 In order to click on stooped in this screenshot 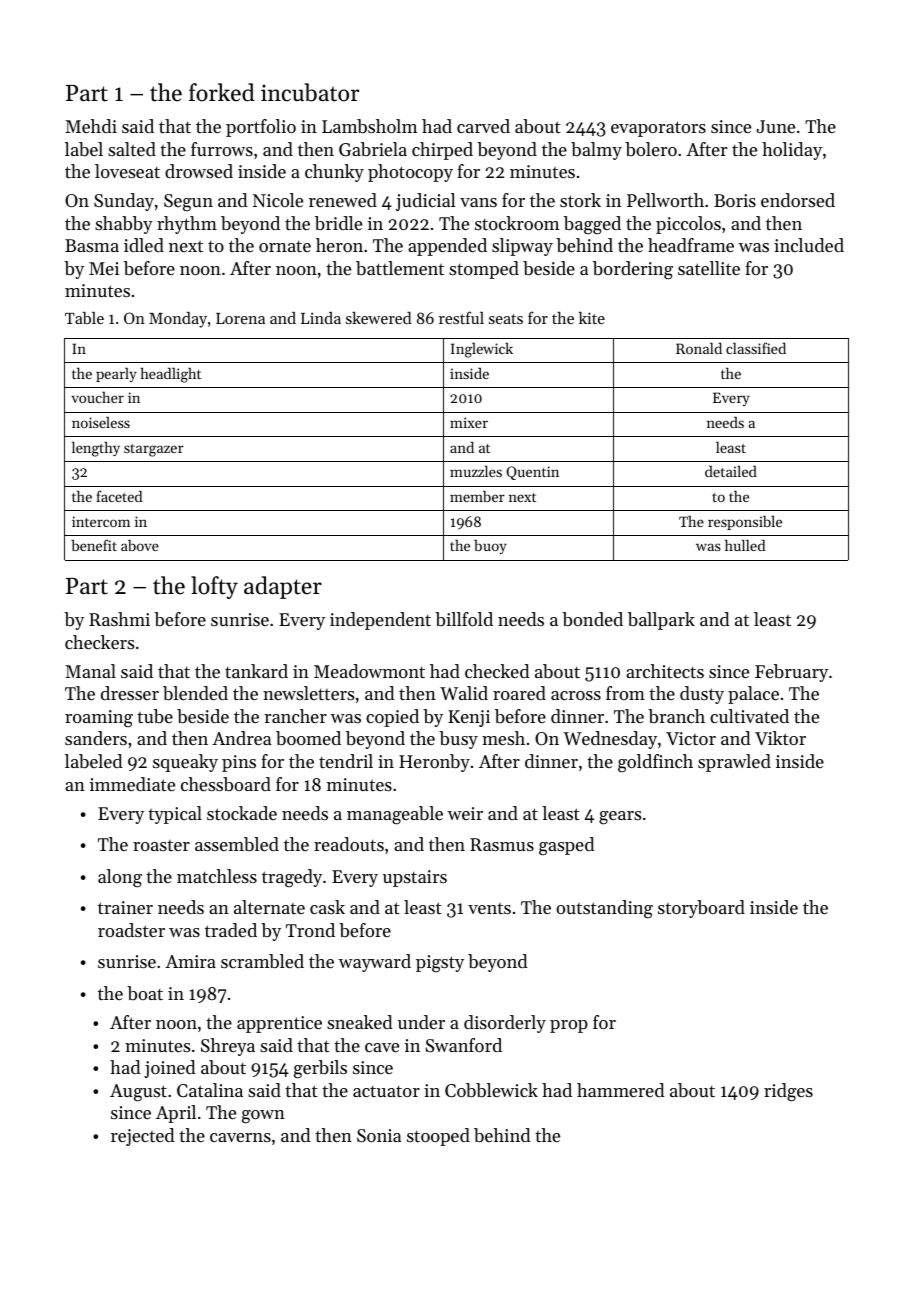, I will do `click(438, 1137)`.
